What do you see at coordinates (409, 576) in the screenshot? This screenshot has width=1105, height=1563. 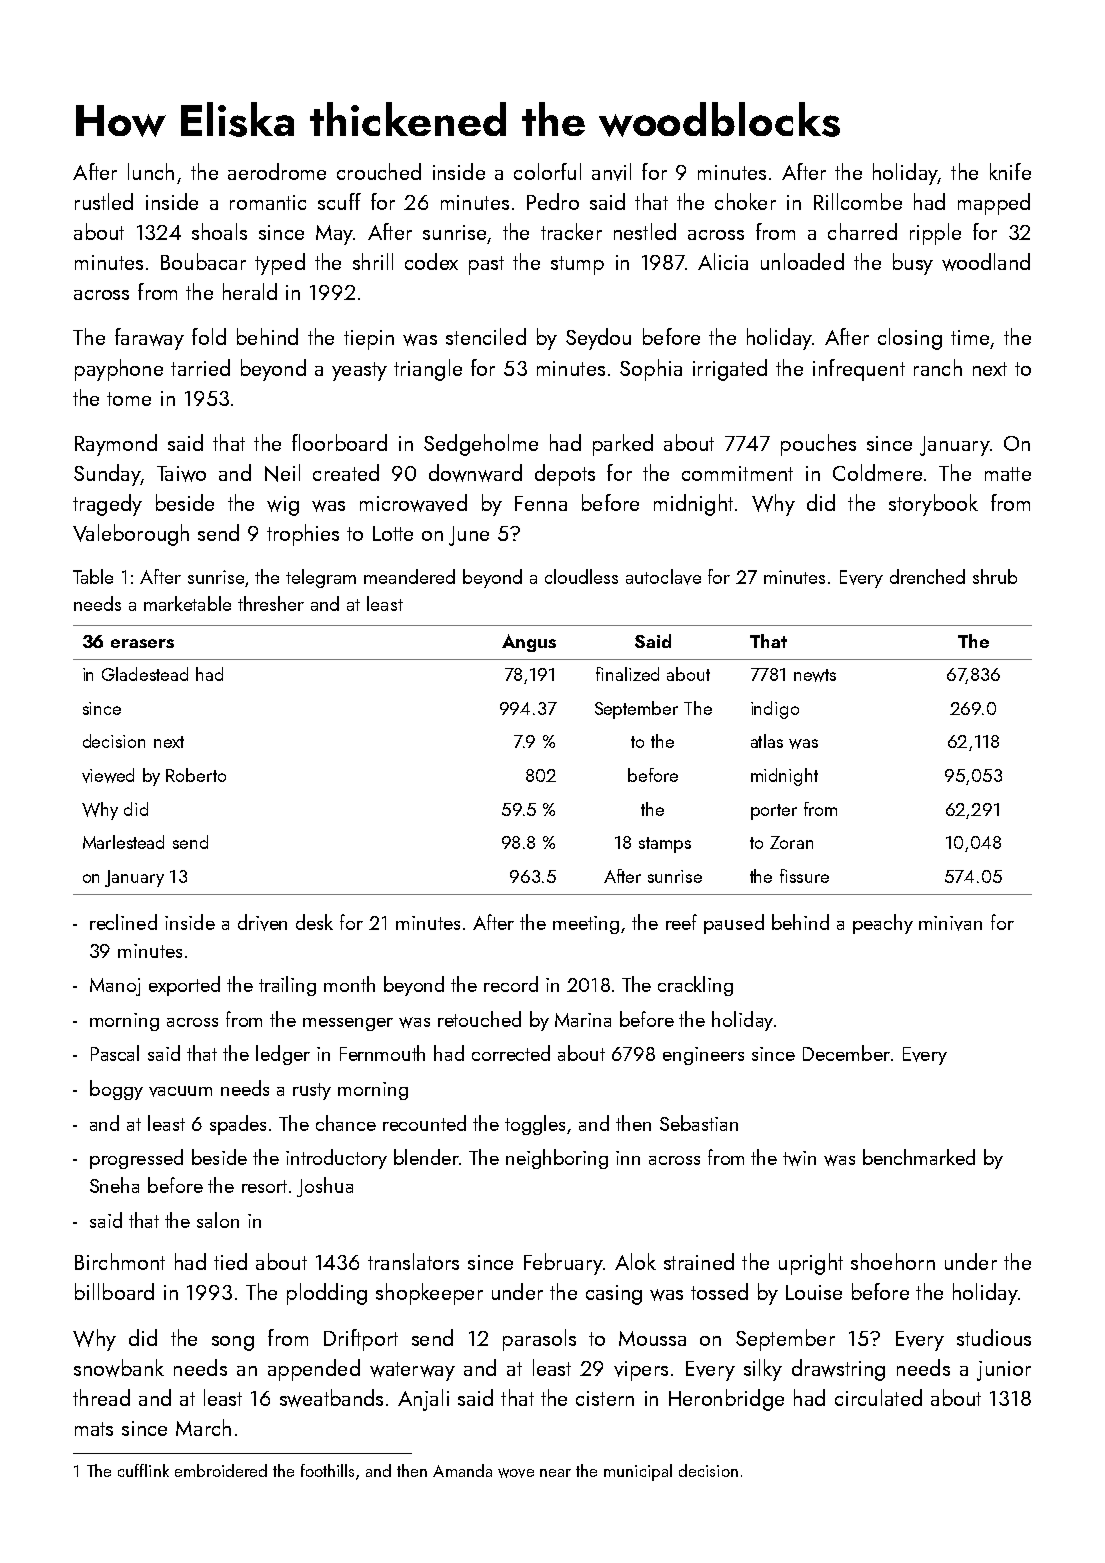 I see `meandered` at bounding box center [409, 576].
